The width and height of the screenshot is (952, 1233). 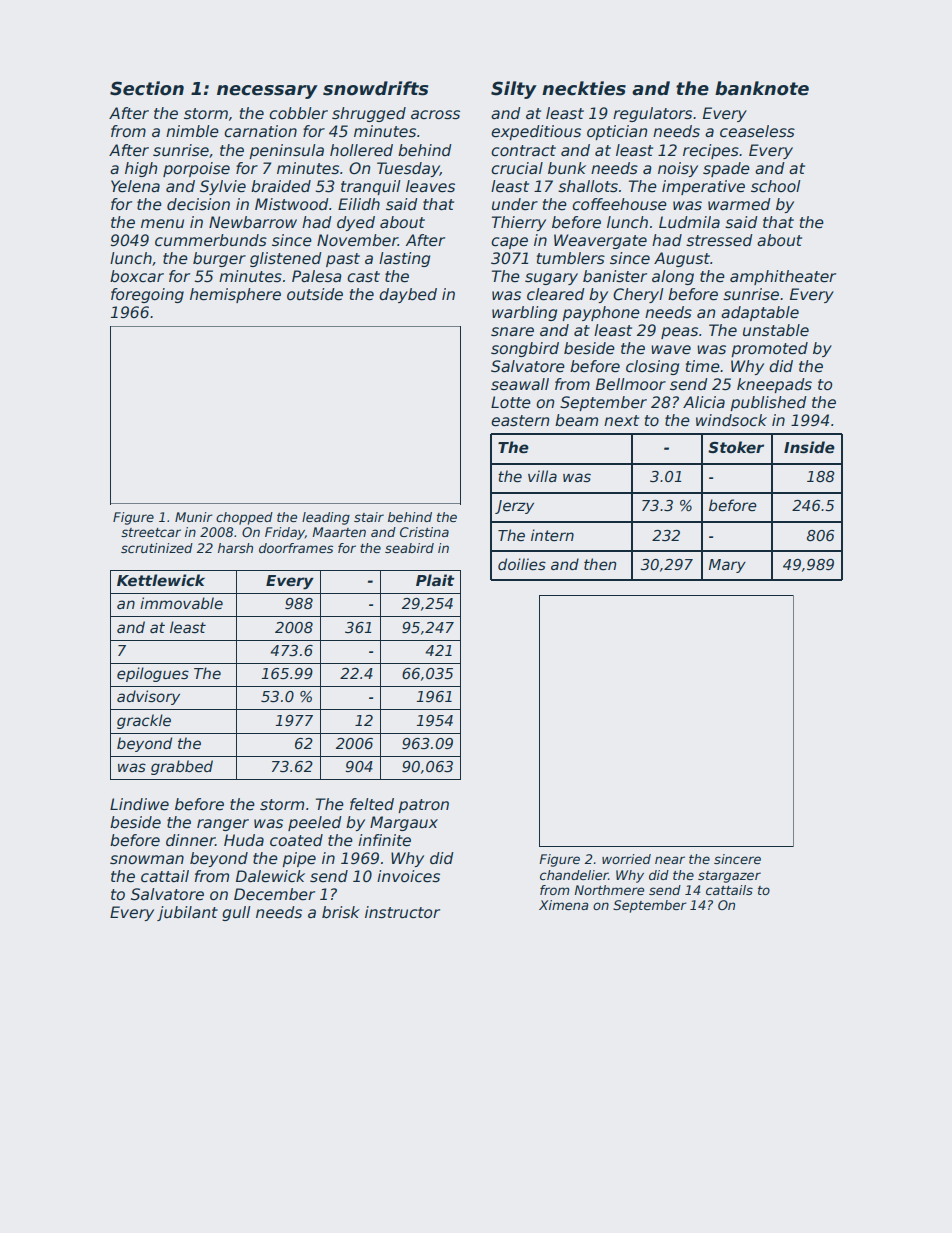 What do you see at coordinates (515, 204) in the screenshot?
I see `under` at bounding box center [515, 204].
